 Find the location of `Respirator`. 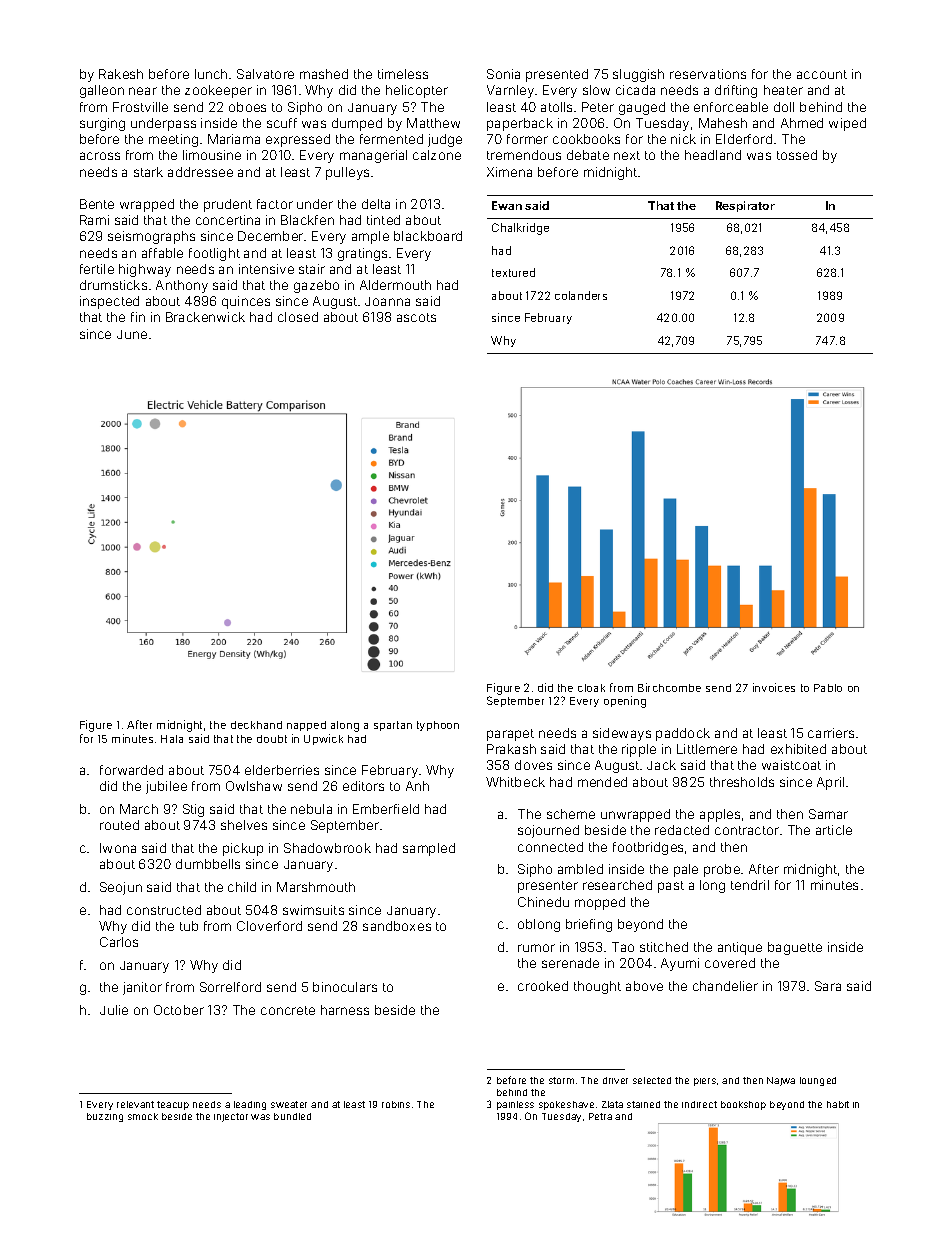

Respirator is located at coordinates (745, 206).
